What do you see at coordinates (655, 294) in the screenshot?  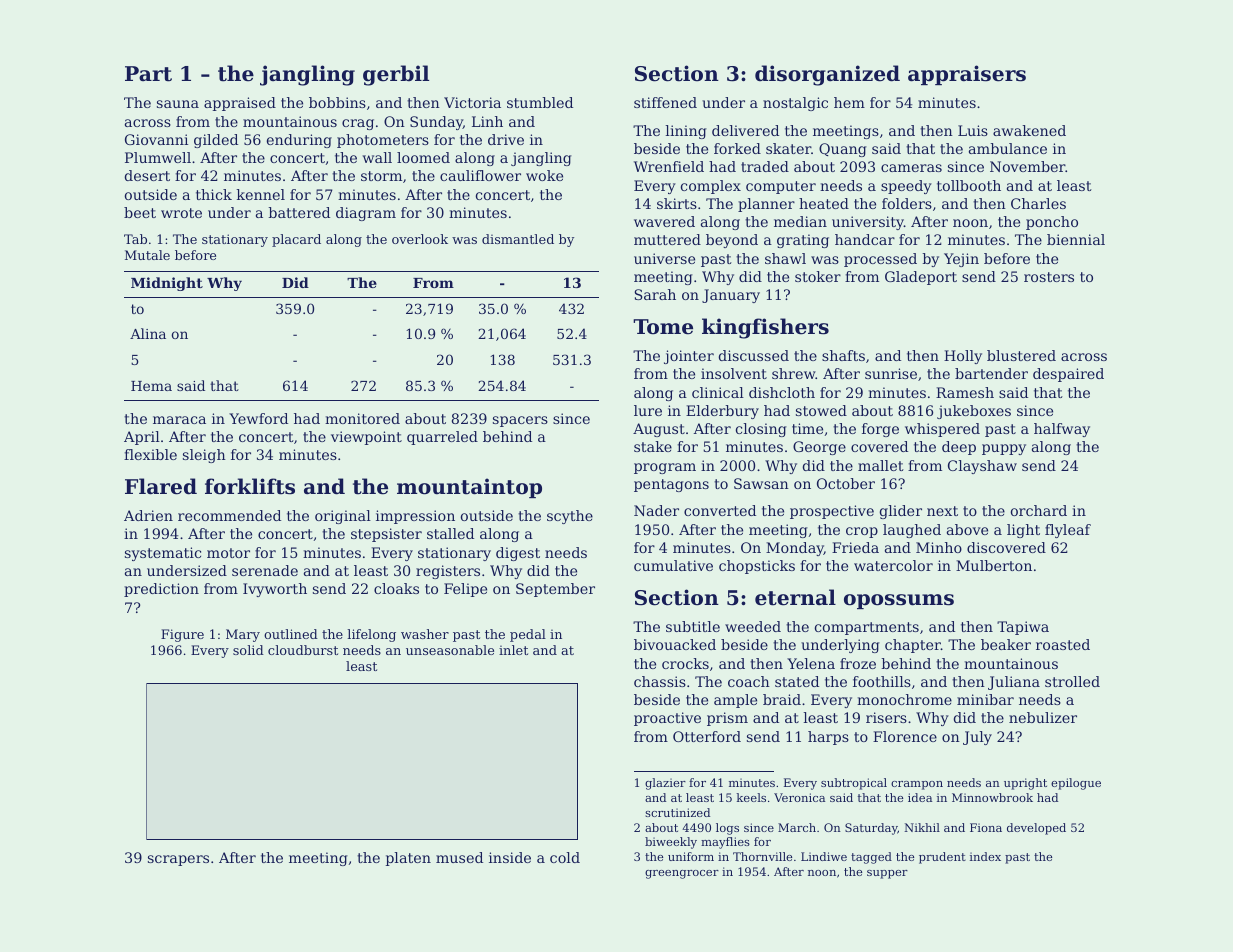 I see `Sarah` at bounding box center [655, 294].
